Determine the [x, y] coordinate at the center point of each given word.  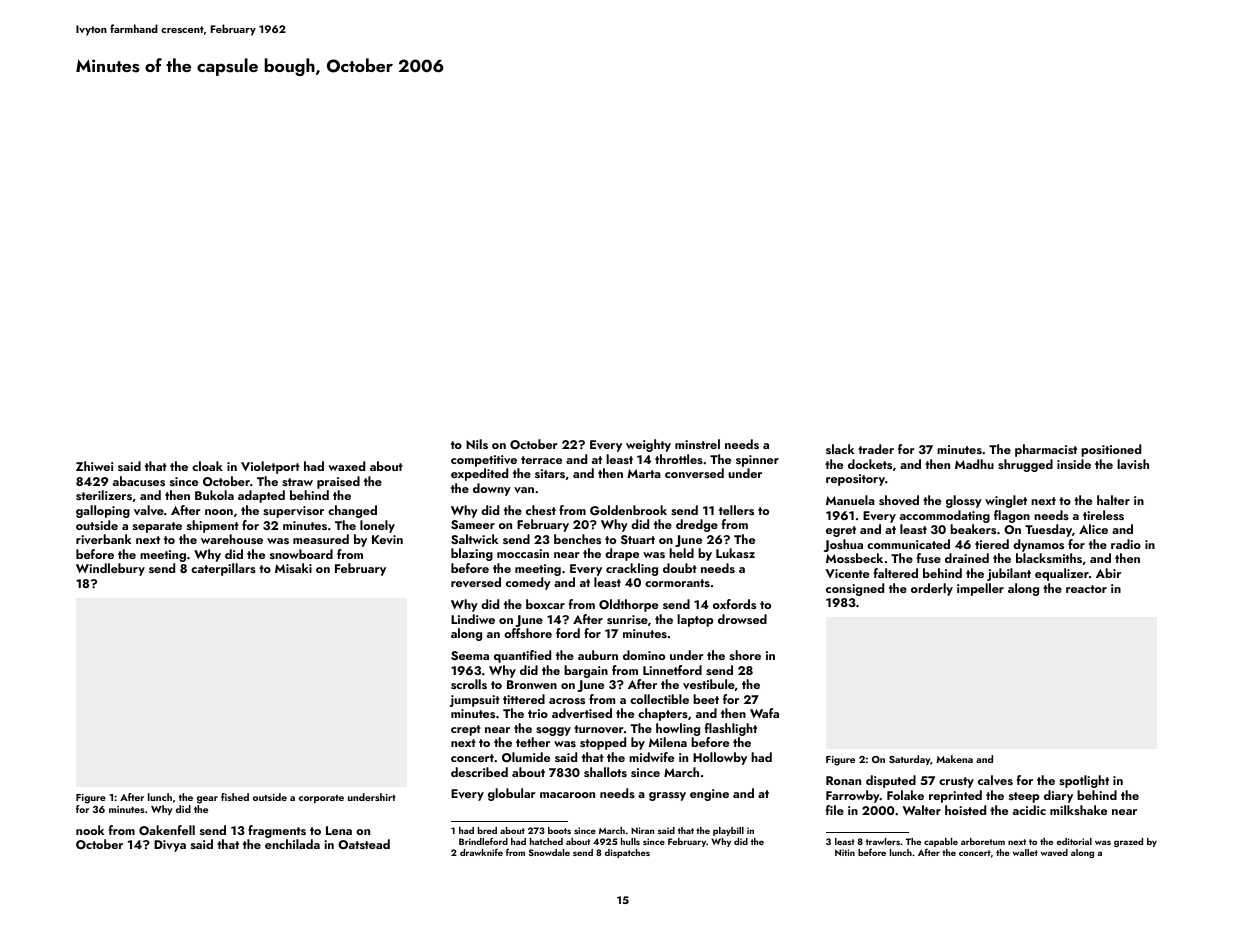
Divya [170, 846]
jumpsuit [475, 701]
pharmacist [1046, 450]
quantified [522, 656]
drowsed [742, 619]
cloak [207, 466]
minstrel [697, 444]
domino [644, 655]
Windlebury [110, 569]
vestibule [709, 684]
